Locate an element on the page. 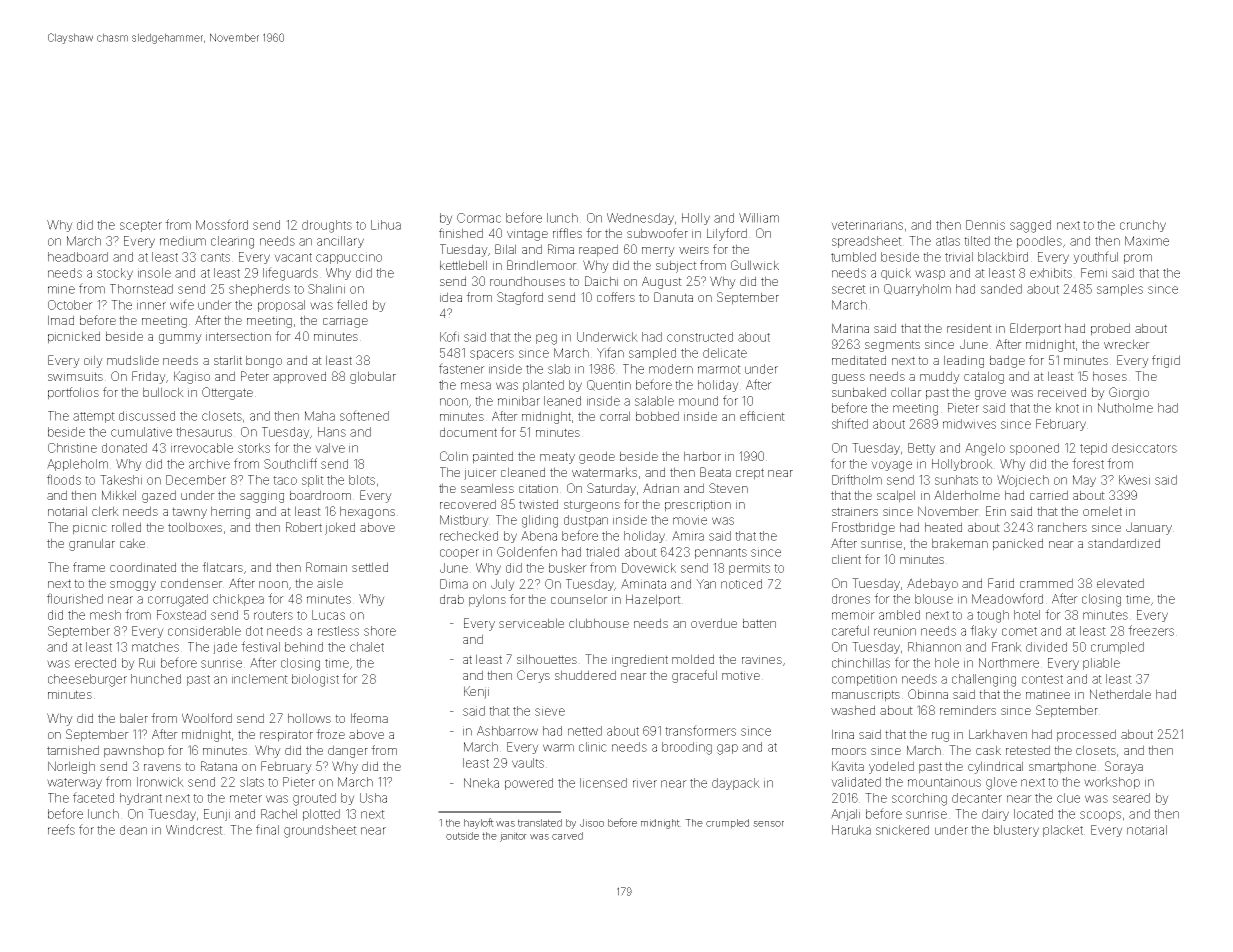 The width and height of the image is (1233, 952). motive is located at coordinates (741, 675).
